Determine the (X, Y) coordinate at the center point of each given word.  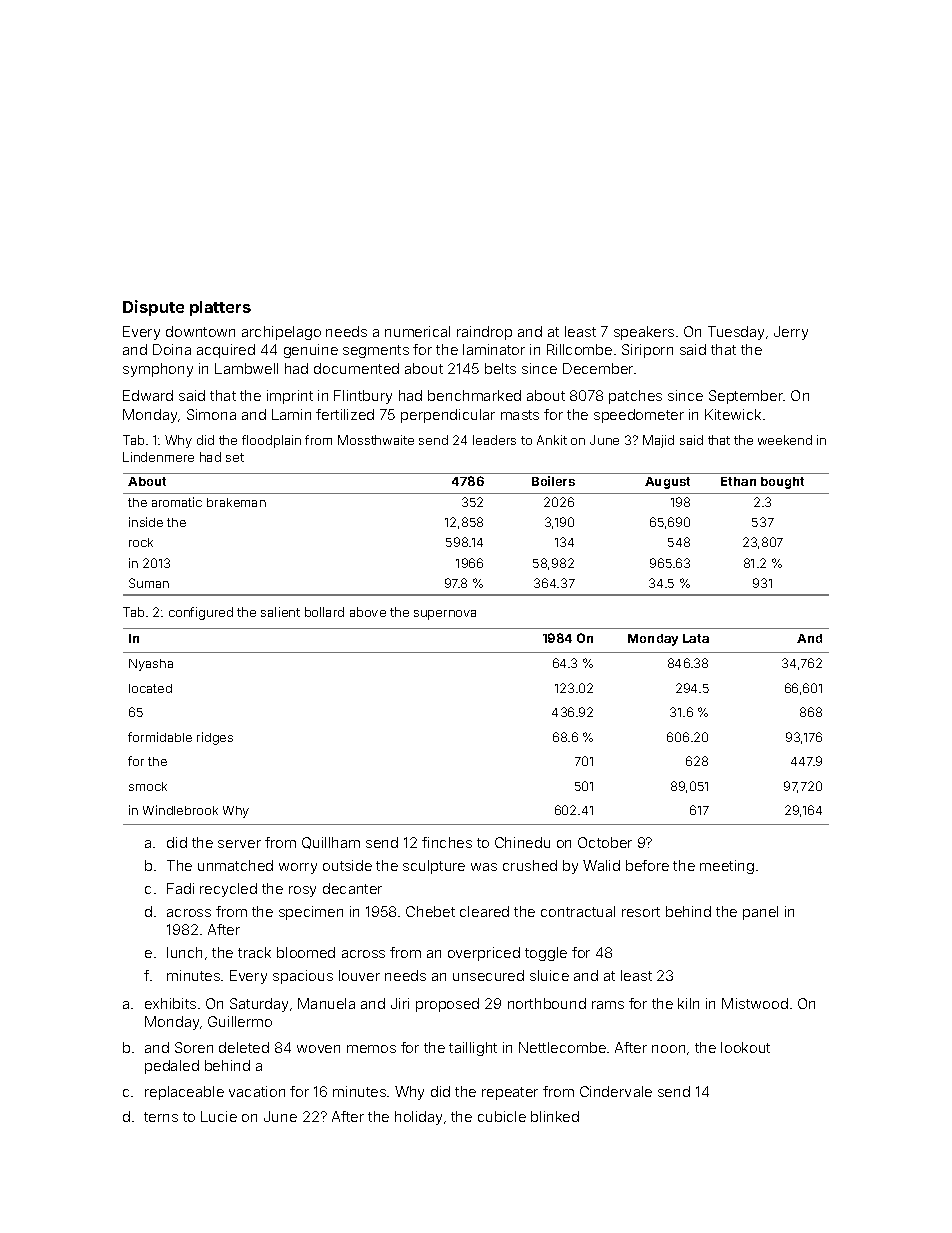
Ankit (552, 440)
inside (146, 522)
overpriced (484, 954)
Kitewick (733, 414)
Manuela (326, 1003)
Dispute (153, 308)
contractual (578, 911)
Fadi (180, 888)
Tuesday (736, 333)
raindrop (484, 333)
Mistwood (755, 1003)
